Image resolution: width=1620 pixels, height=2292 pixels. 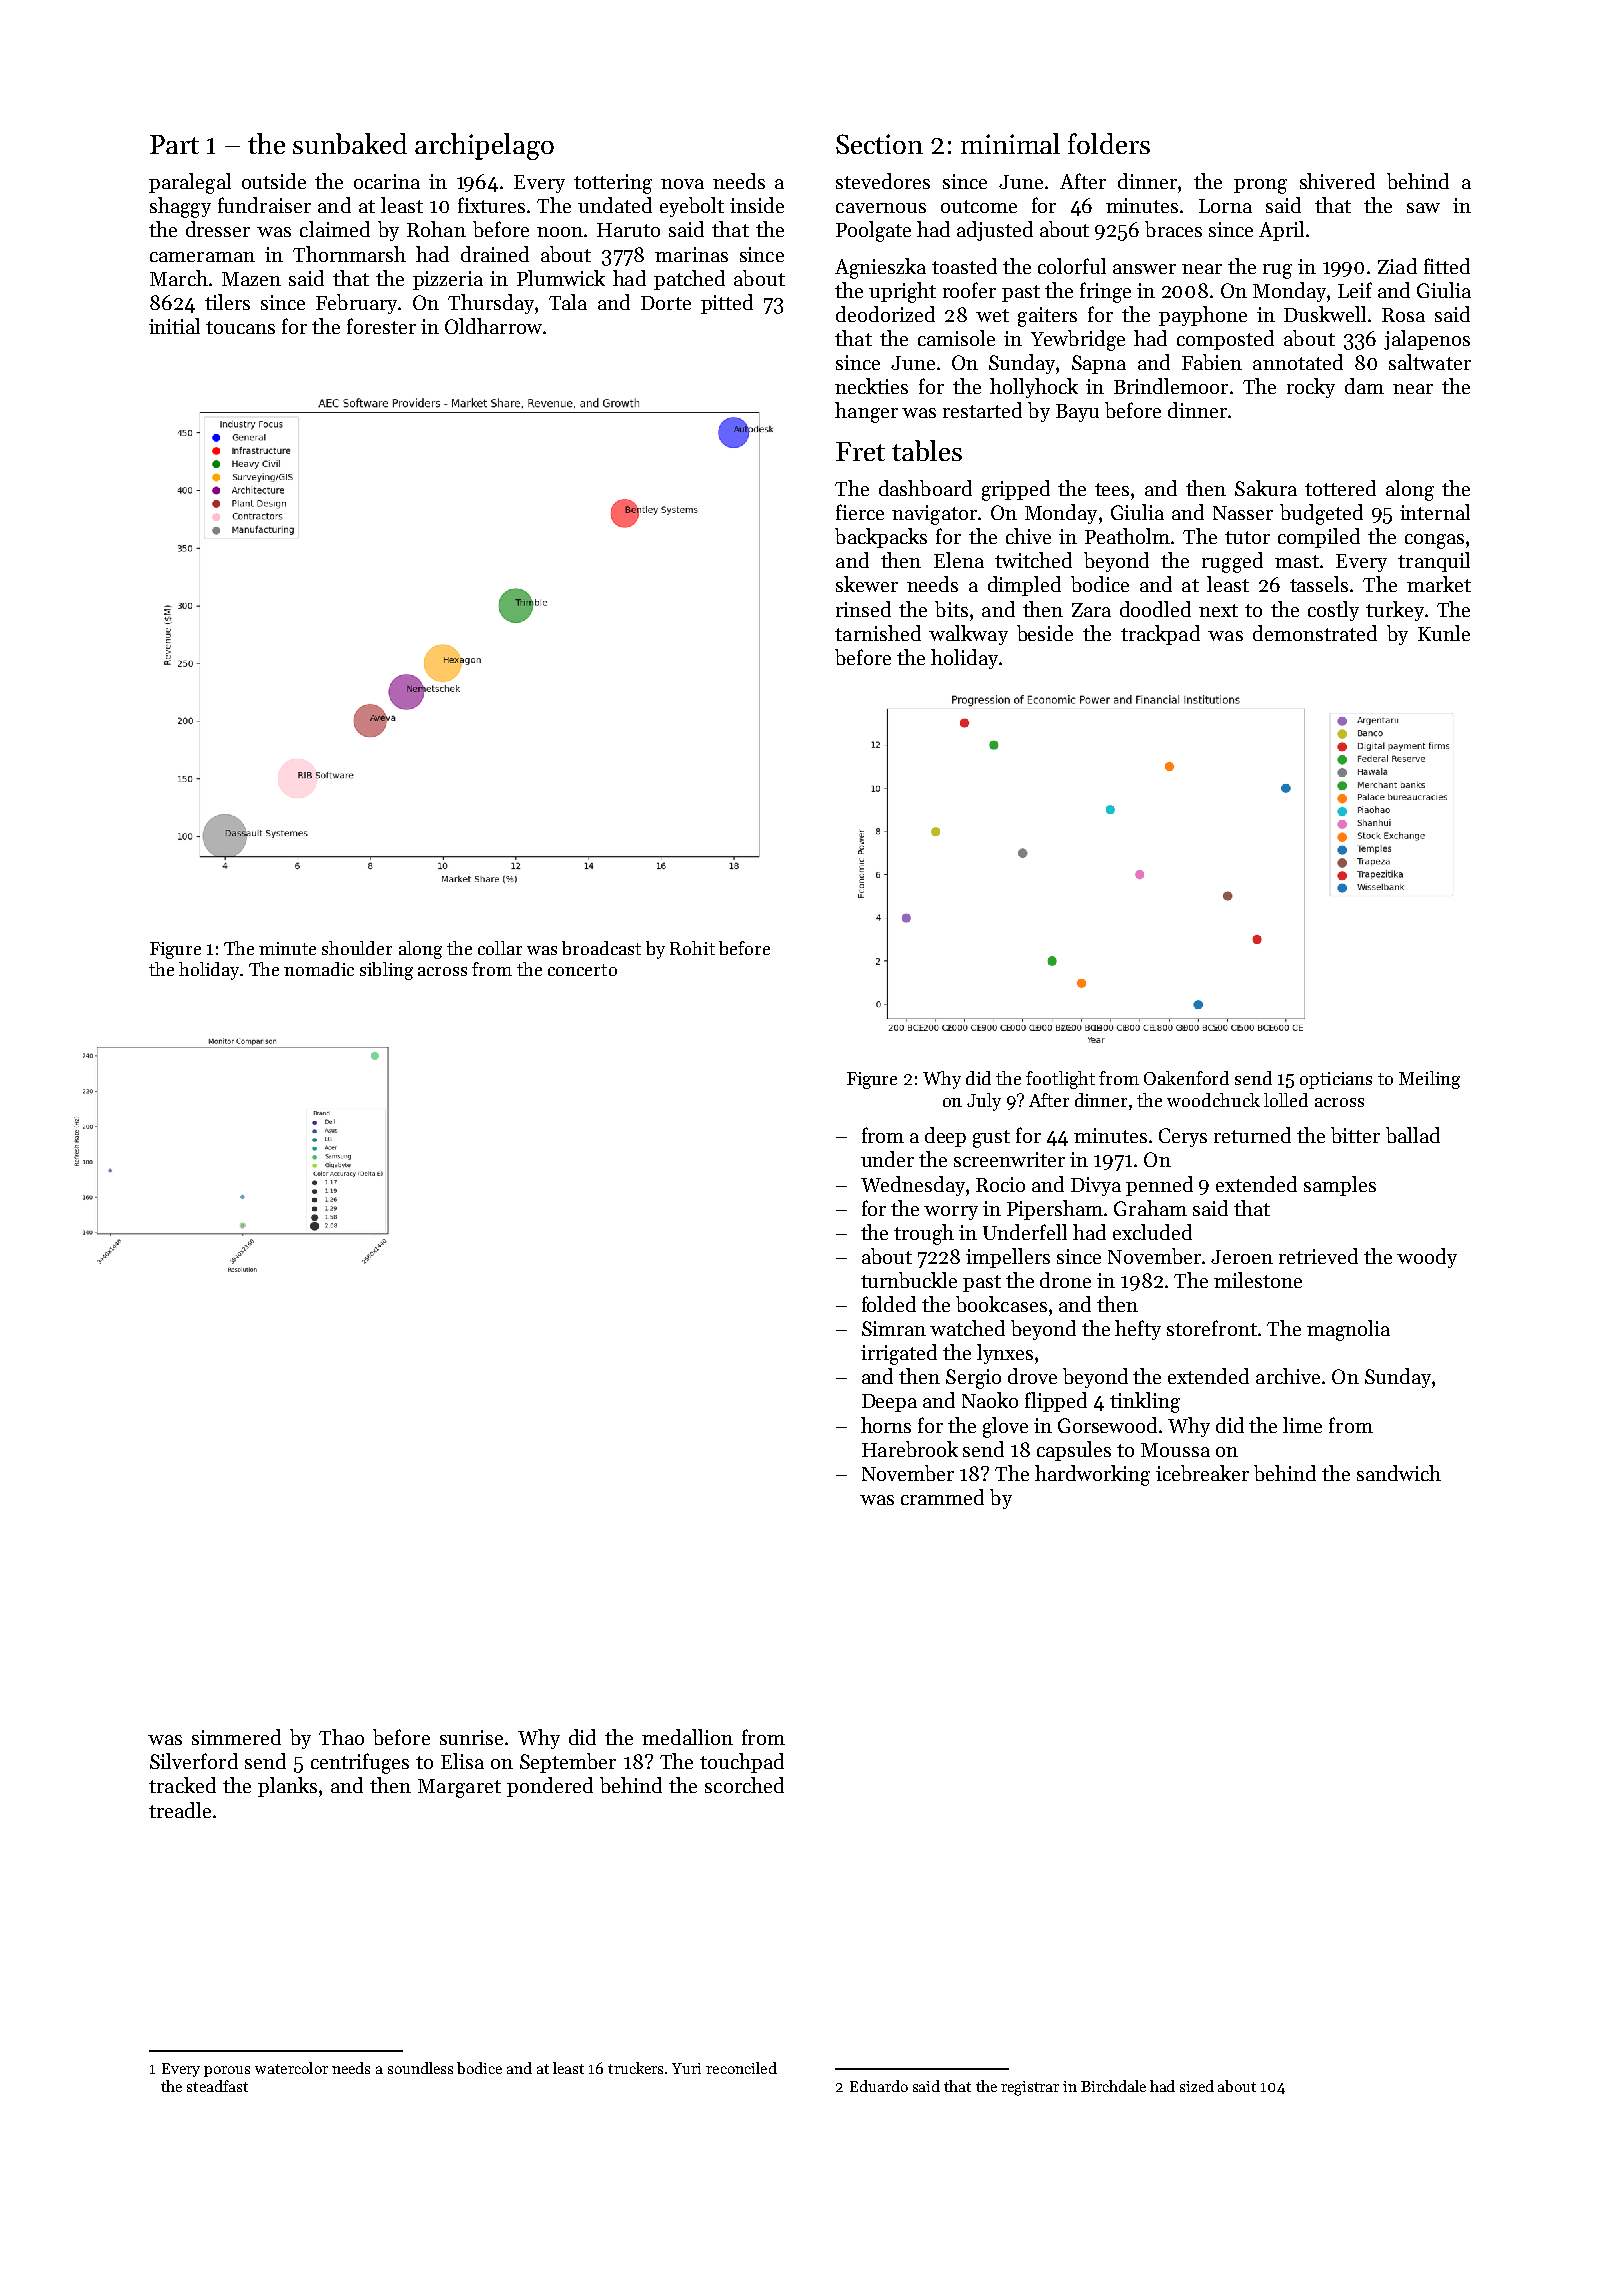 What do you see at coordinates (1336, 1080) in the screenshot?
I see `opticians` at bounding box center [1336, 1080].
